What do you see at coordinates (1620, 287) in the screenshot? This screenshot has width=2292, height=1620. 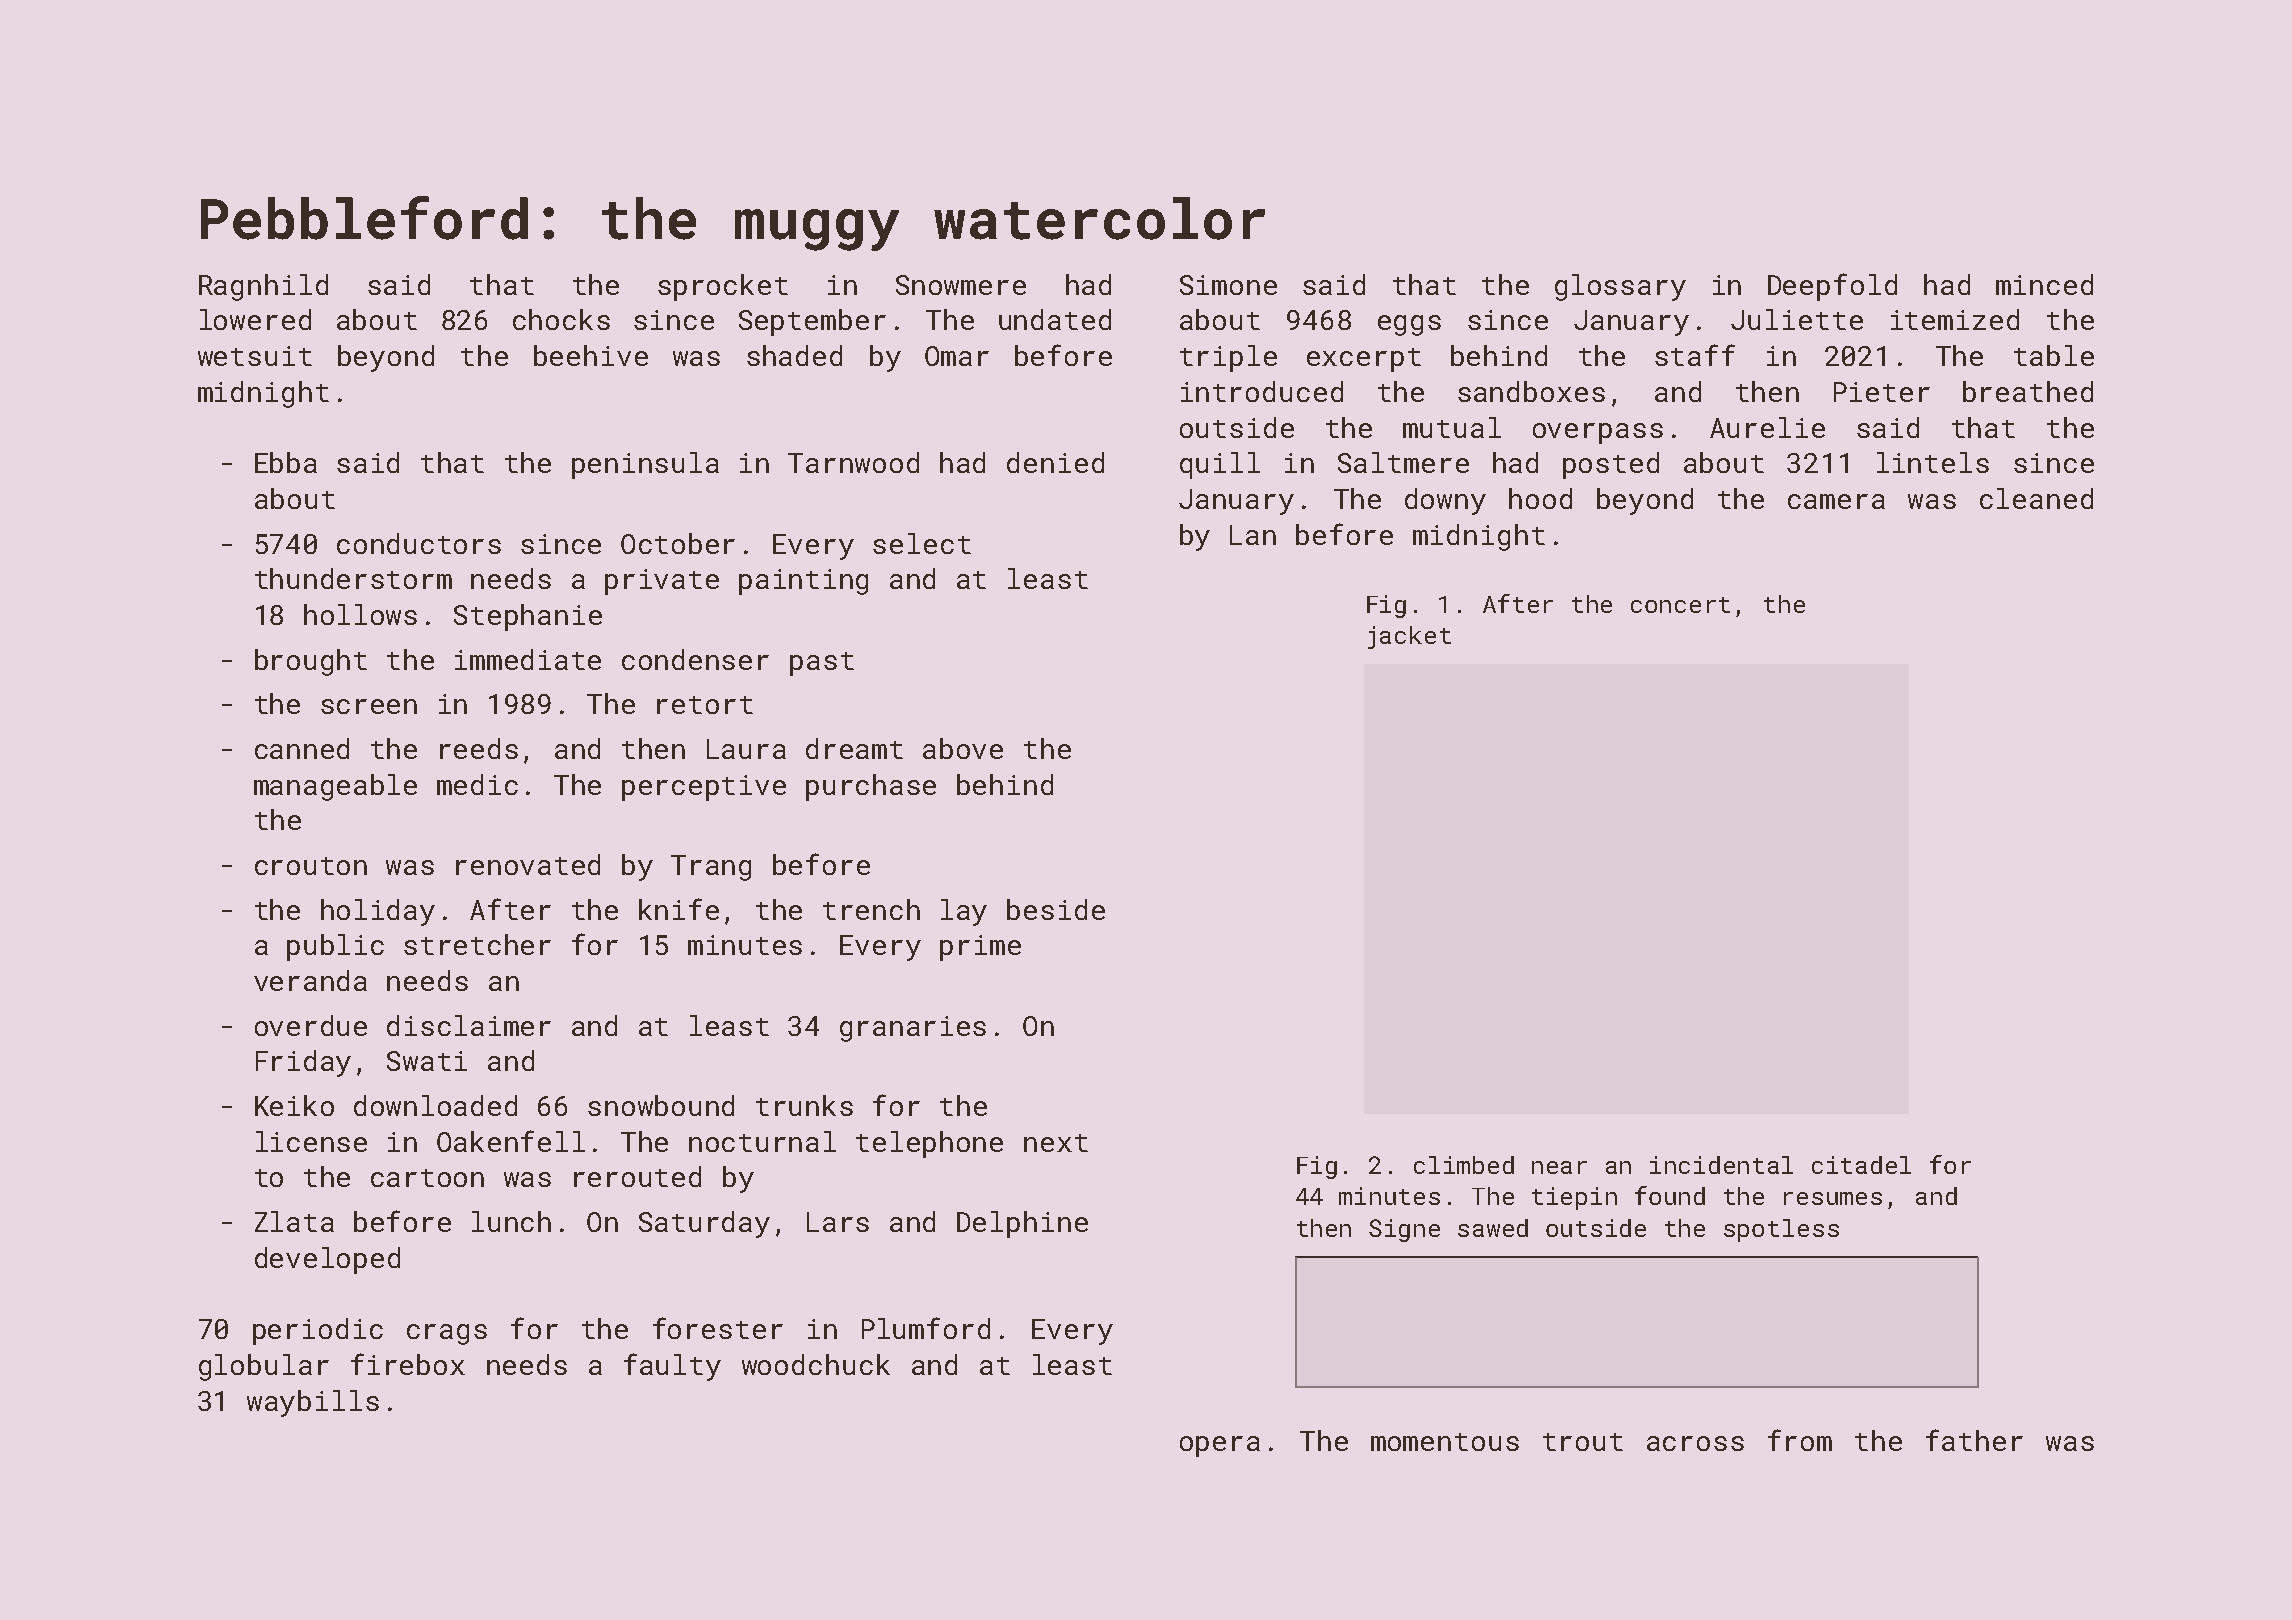 I see `glossary` at bounding box center [1620, 287].
